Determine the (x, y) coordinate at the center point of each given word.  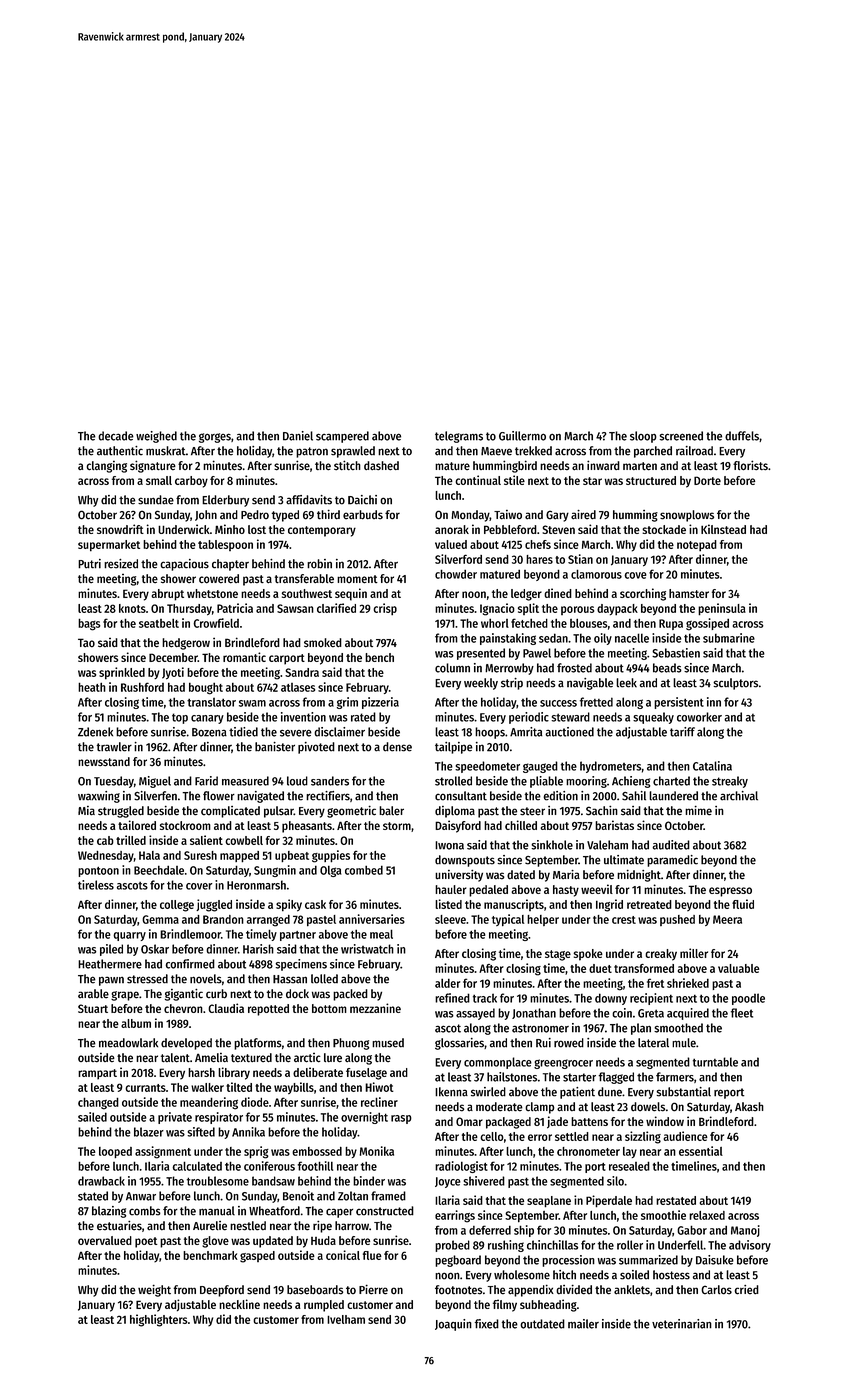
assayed (475, 1014)
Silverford (458, 559)
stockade (664, 529)
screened (681, 436)
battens (589, 1121)
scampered (342, 437)
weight (154, 1291)
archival (739, 796)
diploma (455, 812)
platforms (258, 1044)
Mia (86, 811)
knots (132, 608)
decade (116, 436)
